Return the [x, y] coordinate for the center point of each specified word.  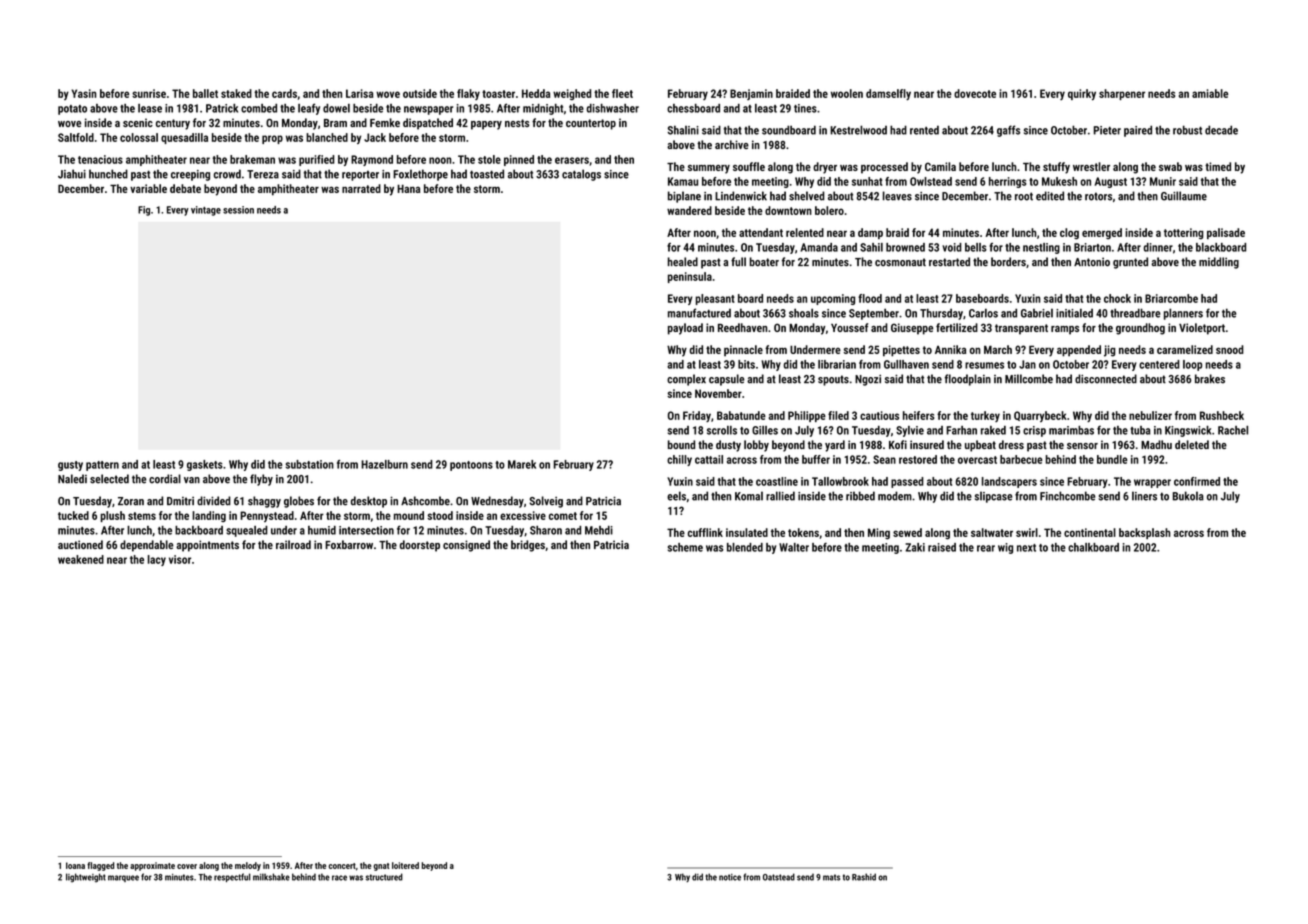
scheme [685, 547]
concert [342, 866]
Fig [144, 211]
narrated [361, 188]
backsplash [1144, 533]
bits [746, 364]
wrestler [1091, 166]
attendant [761, 232]
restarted [949, 262]
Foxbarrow [349, 544]
